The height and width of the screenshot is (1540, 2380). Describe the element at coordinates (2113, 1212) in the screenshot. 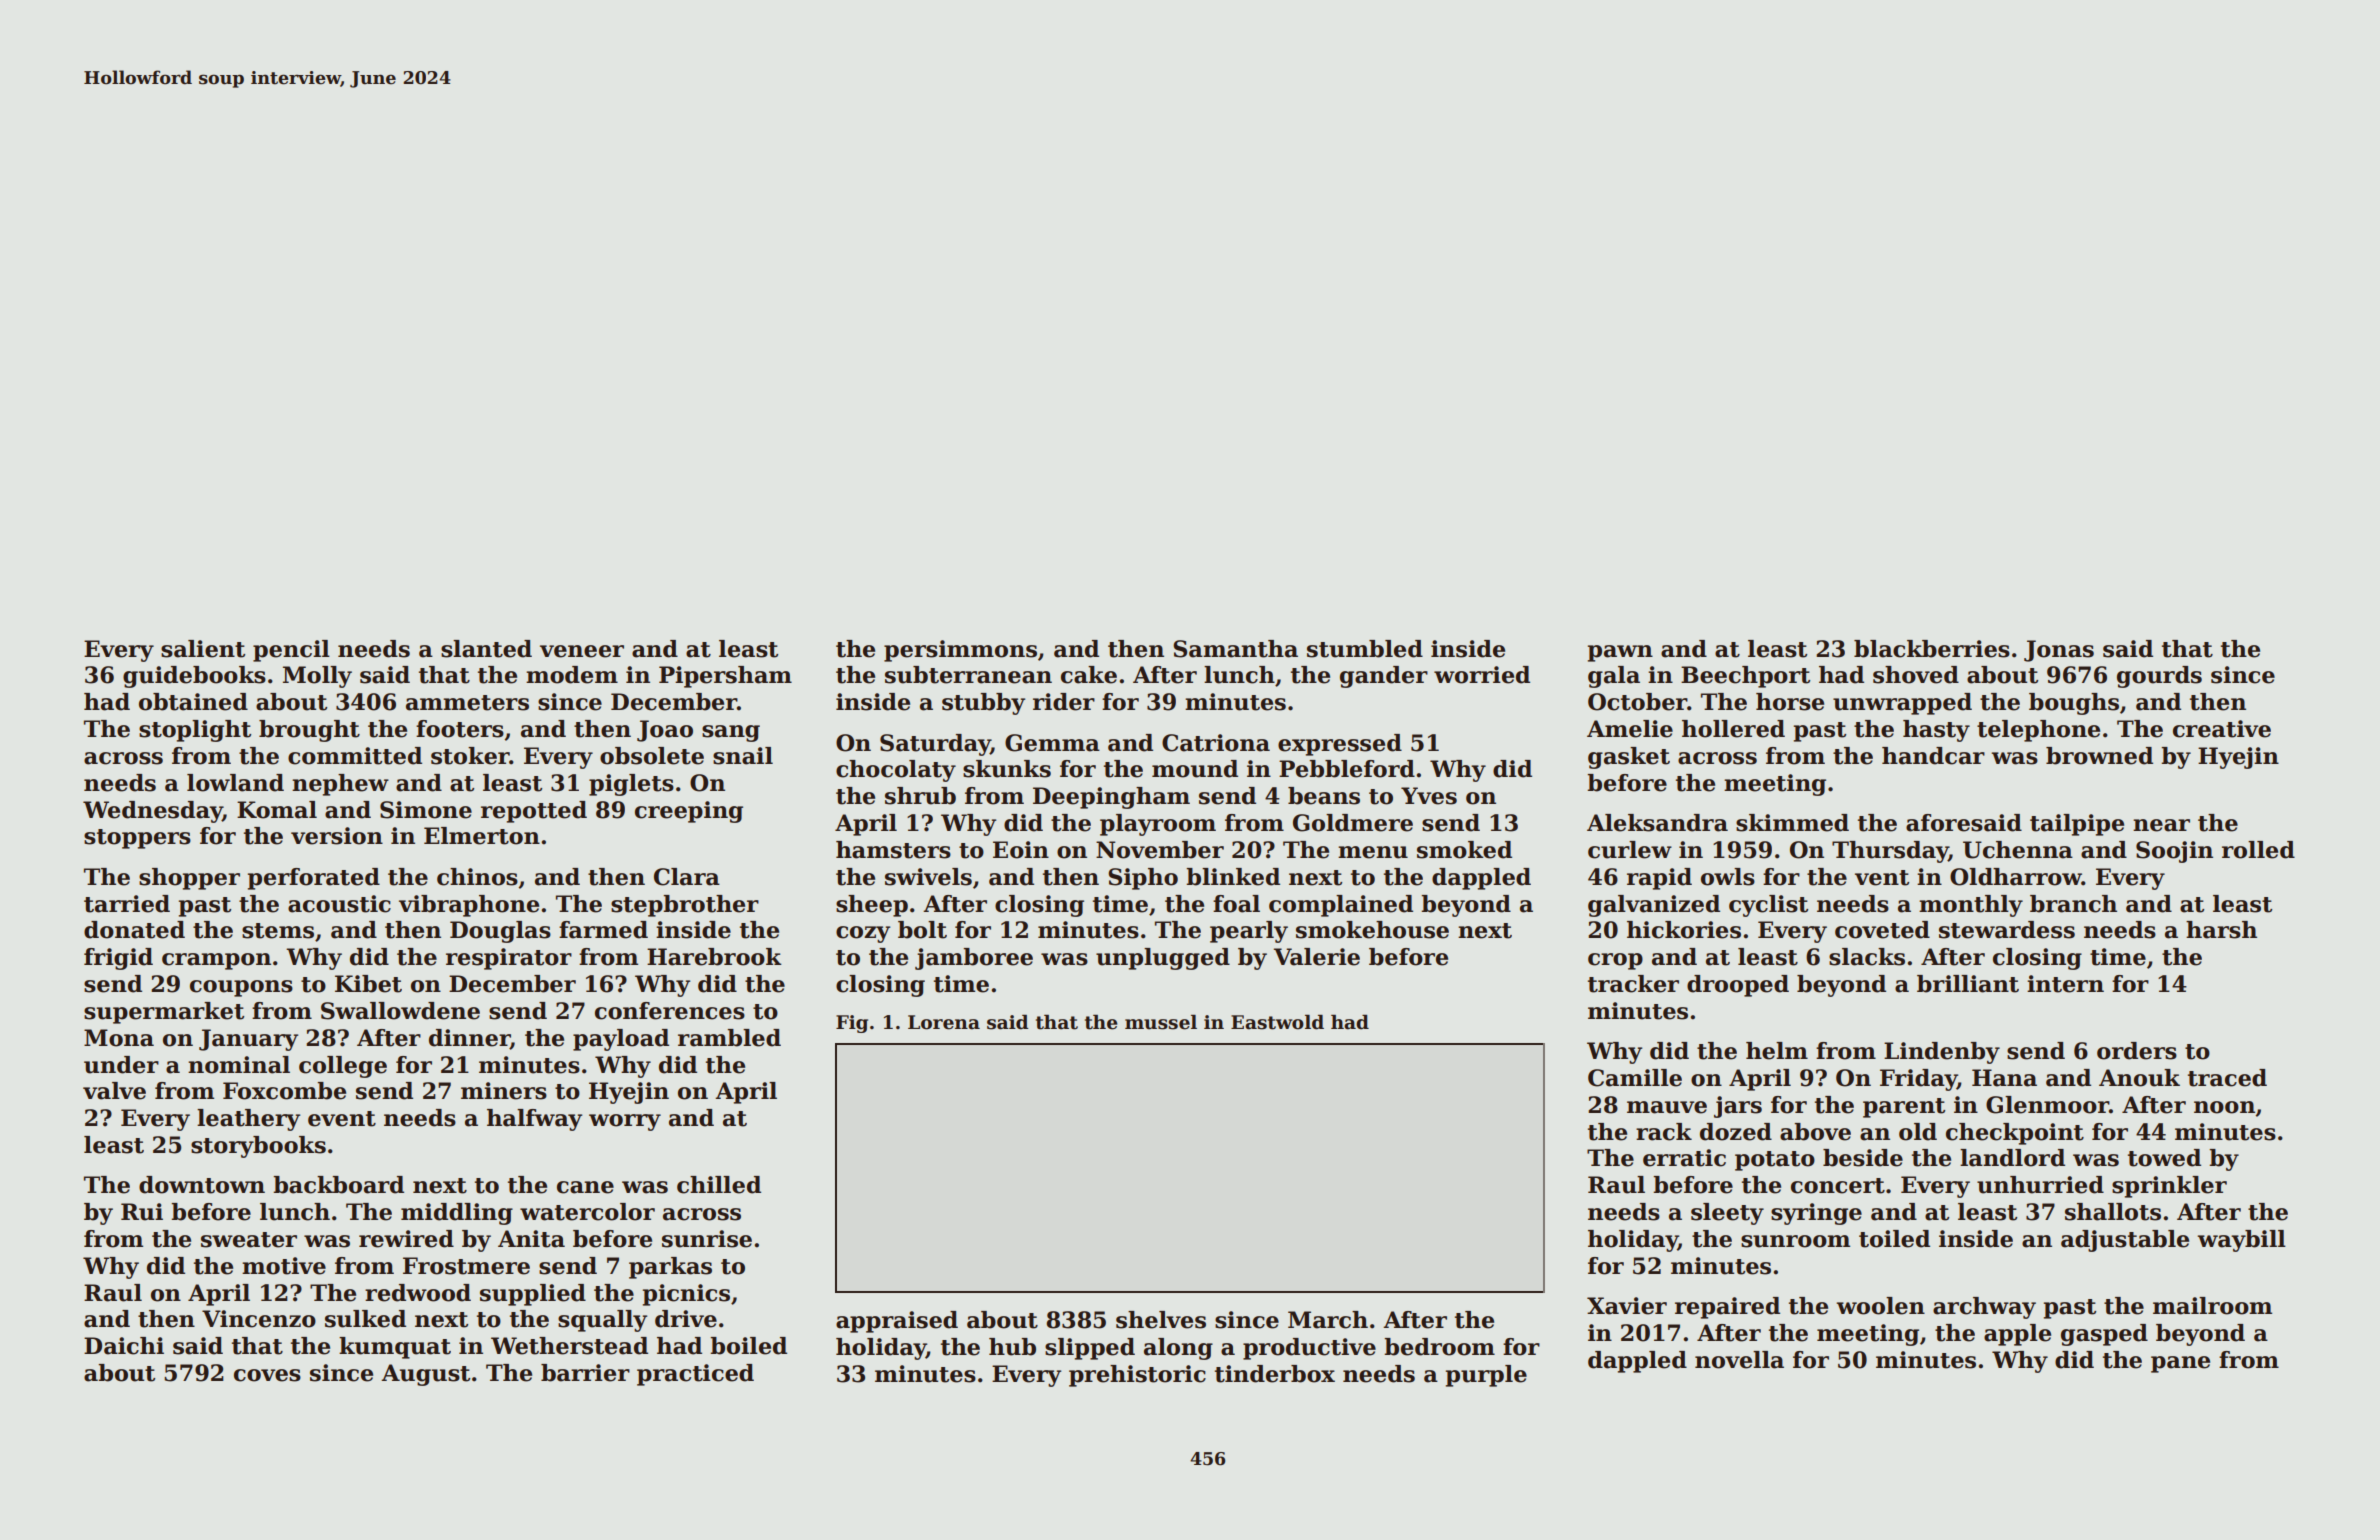

I see `shallots` at that location.
